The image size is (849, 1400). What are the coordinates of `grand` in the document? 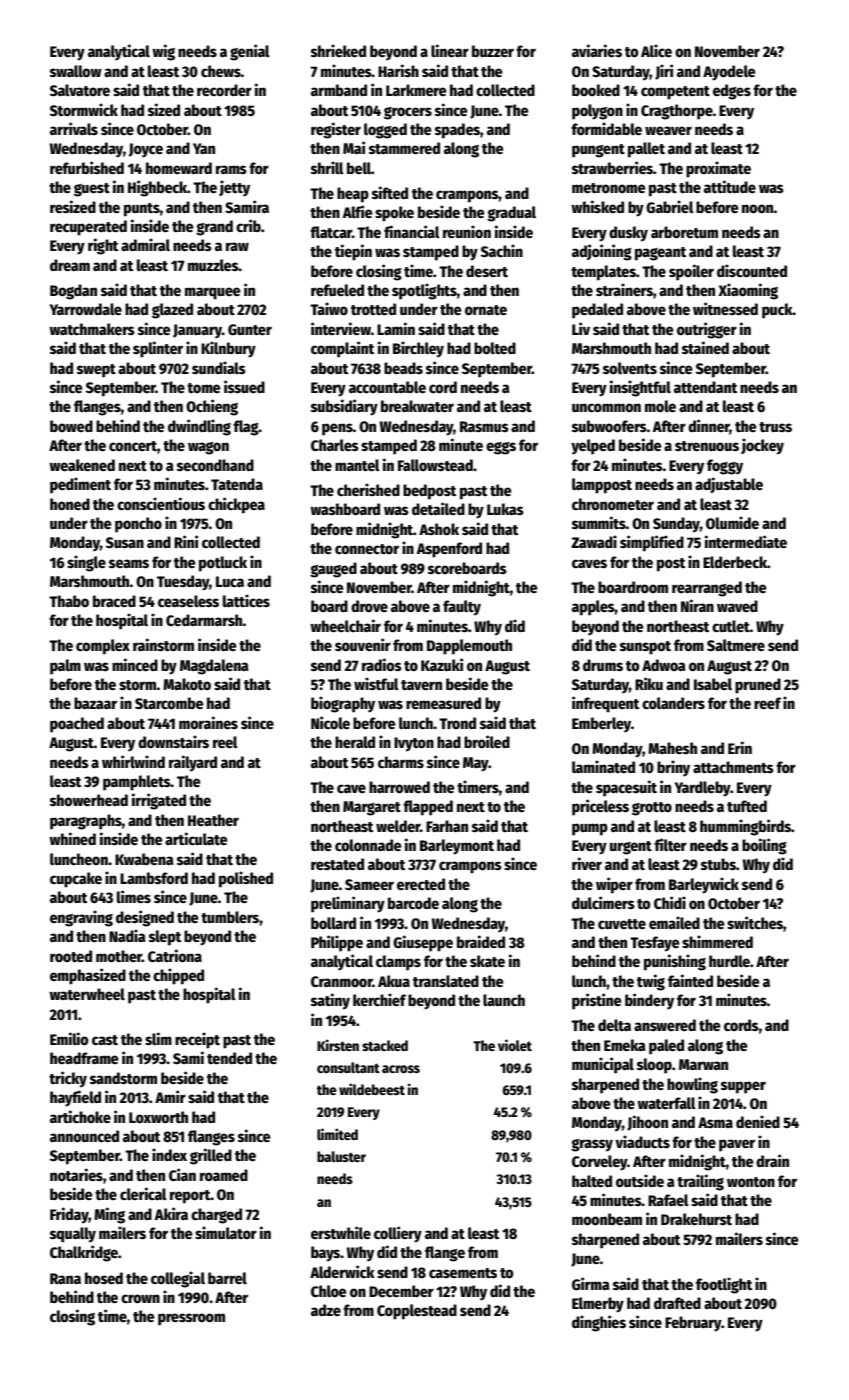 It's located at (214, 228).
